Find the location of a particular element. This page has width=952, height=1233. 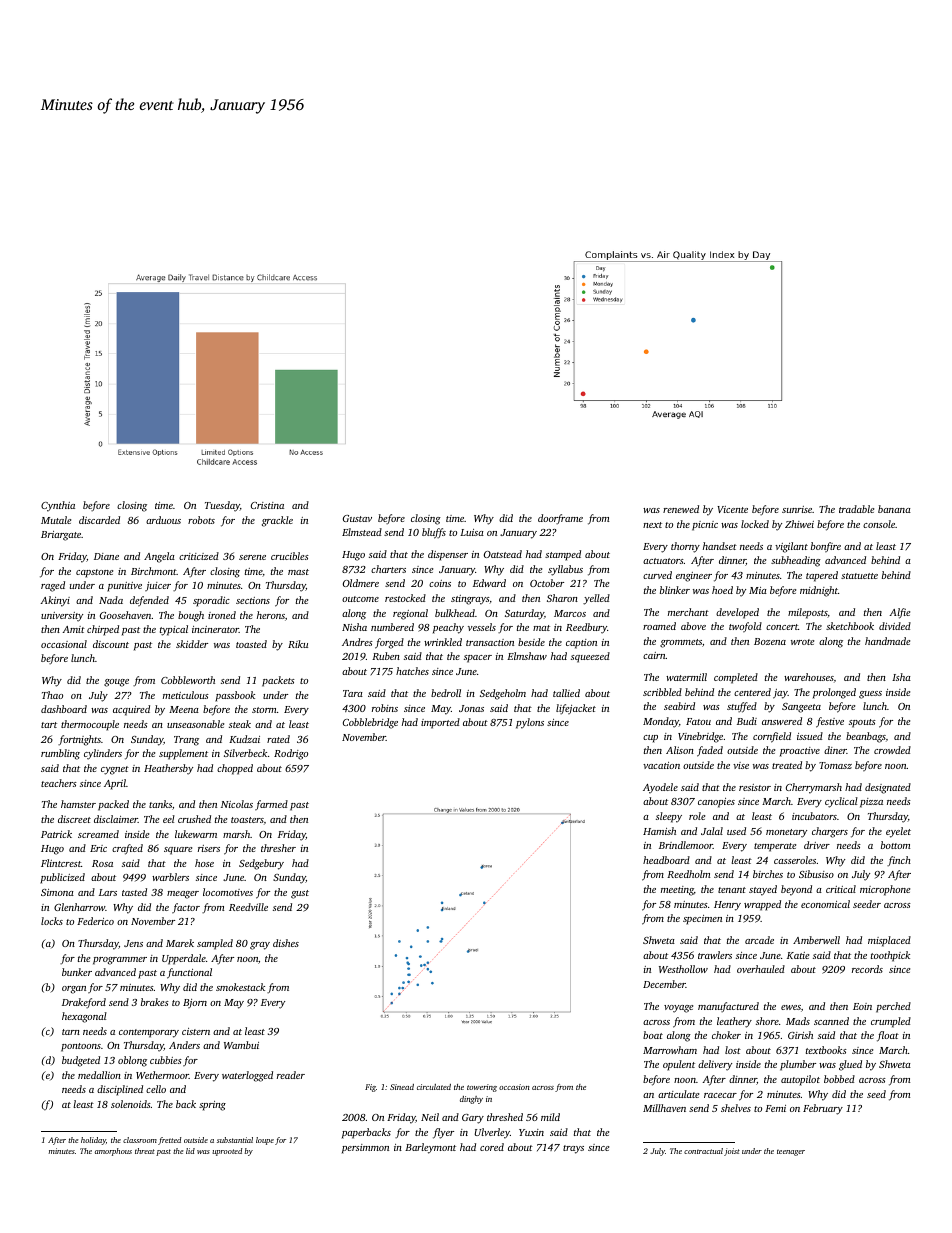

budgeted is located at coordinates (81, 1061).
